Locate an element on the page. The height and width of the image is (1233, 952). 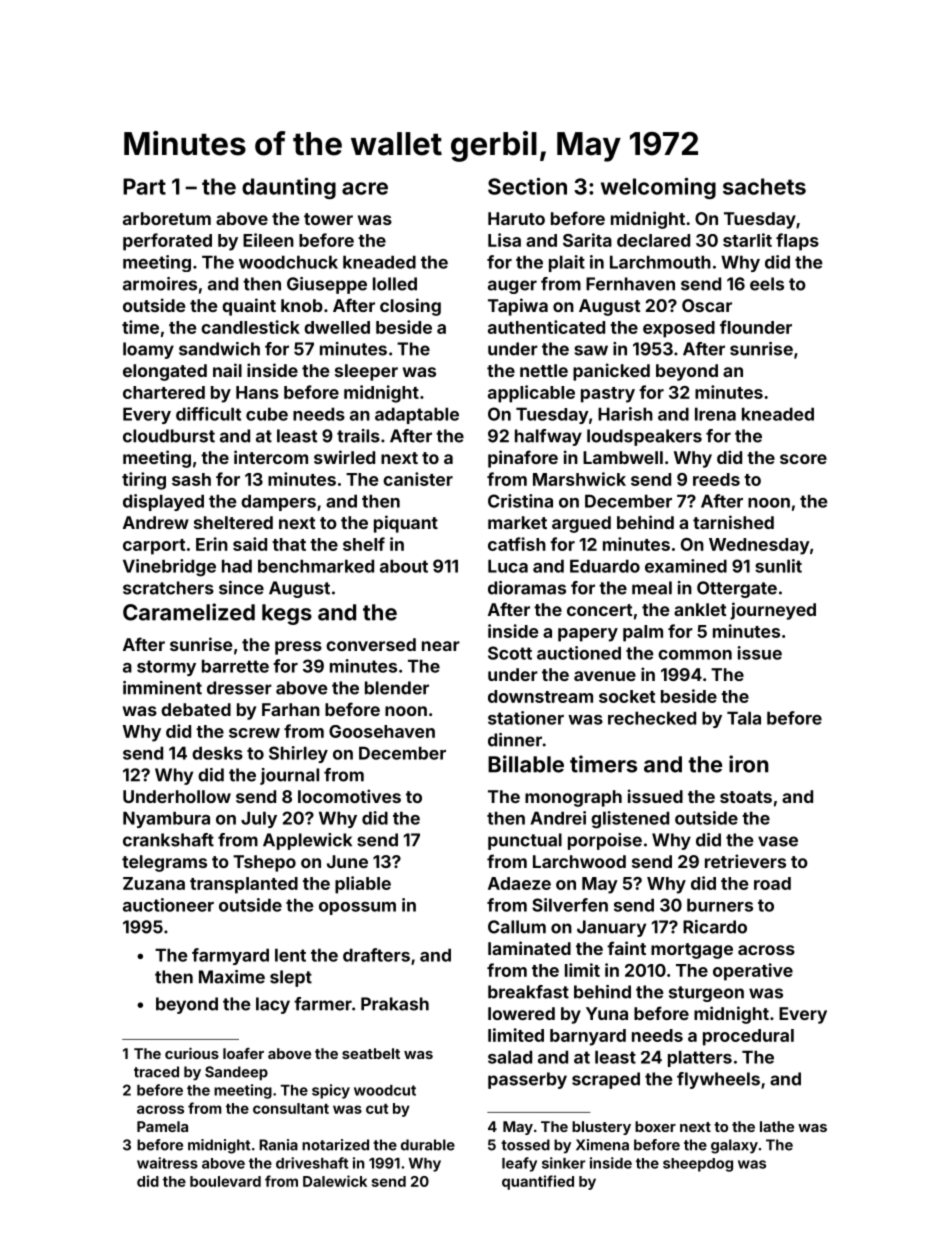
Andrei is located at coordinates (558, 818).
